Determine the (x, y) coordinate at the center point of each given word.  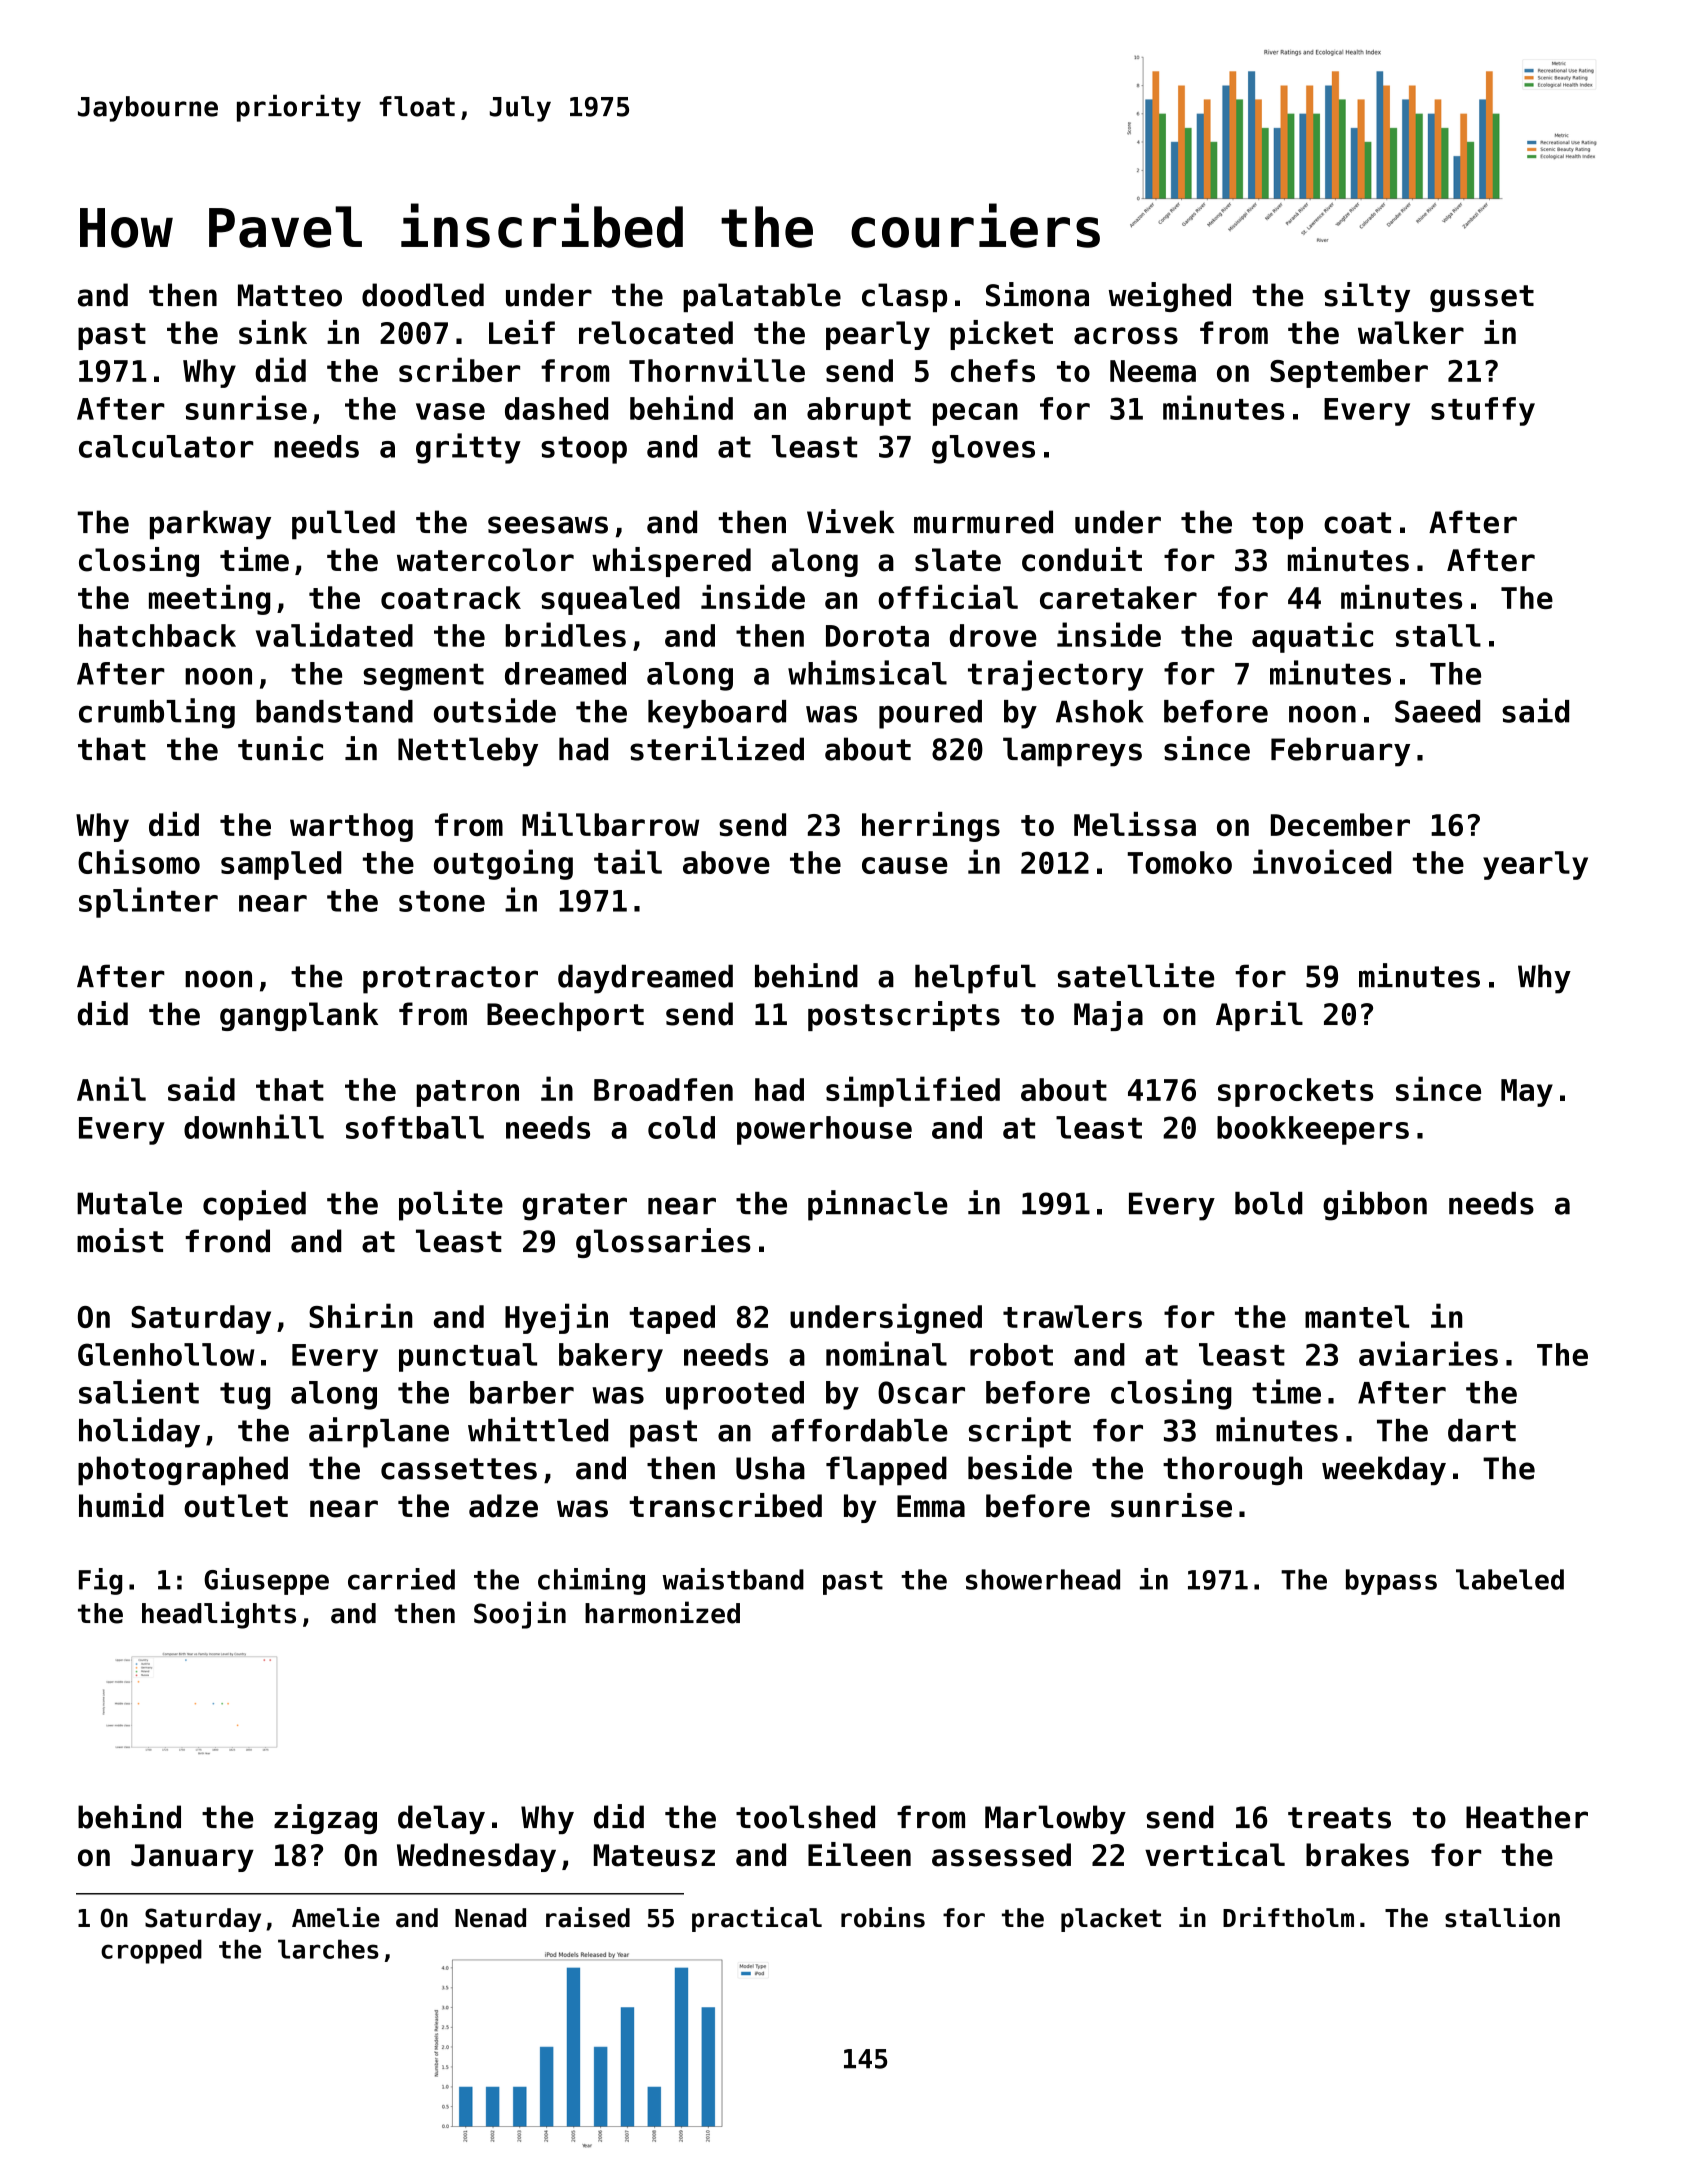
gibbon (1375, 1205)
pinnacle (878, 1205)
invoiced (1322, 861)
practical (757, 1919)
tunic (280, 748)
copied (254, 1205)
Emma (931, 1506)
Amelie (336, 1917)
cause (905, 865)
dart (1482, 1430)
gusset (1482, 298)
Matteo (290, 295)
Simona (1037, 294)
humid (121, 1505)
